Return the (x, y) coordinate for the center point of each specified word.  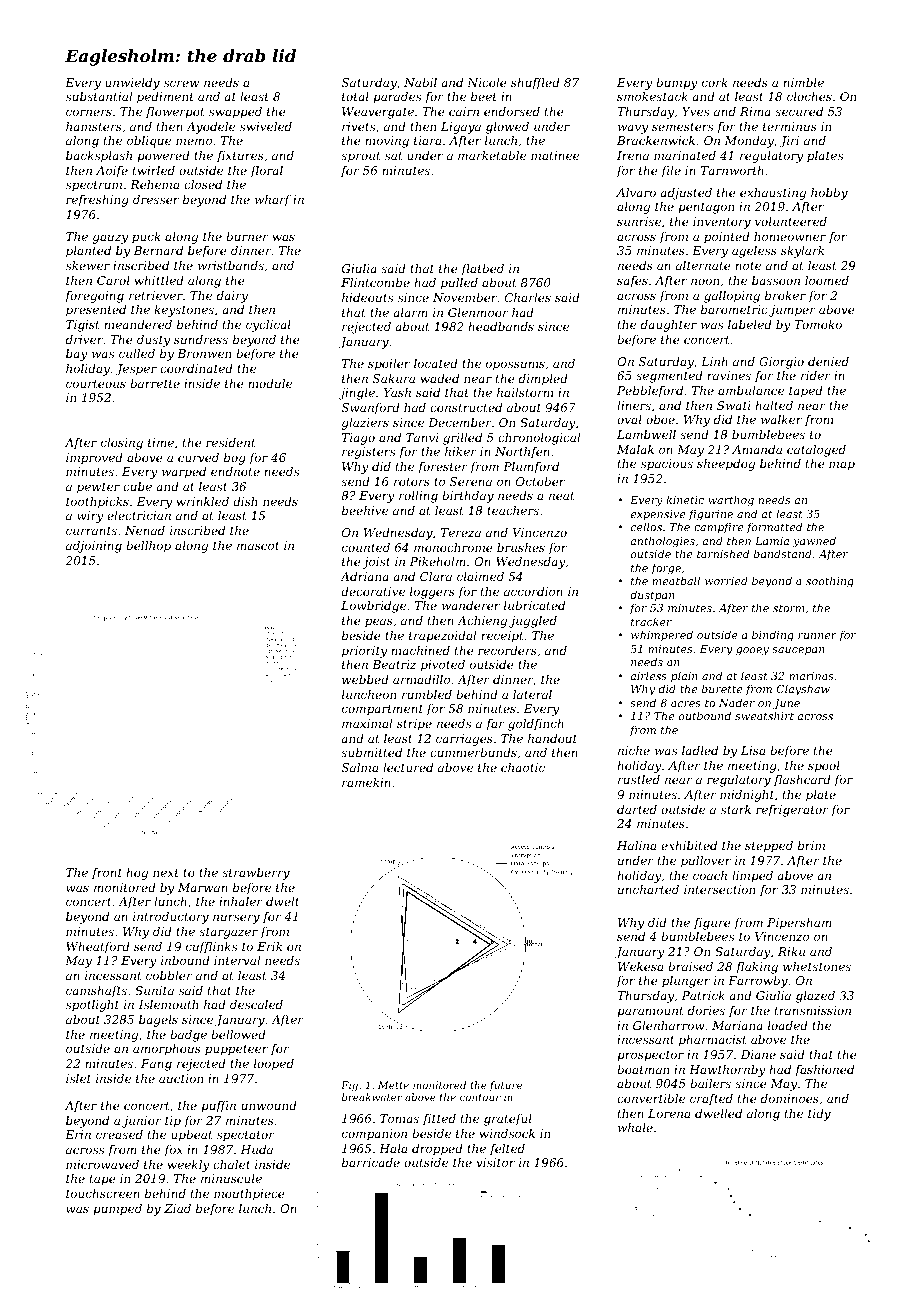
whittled (159, 280)
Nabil (420, 82)
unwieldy (132, 84)
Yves (695, 111)
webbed (365, 679)
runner (817, 636)
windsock (507, 1133)
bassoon (776, 280)
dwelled (718, 1113)
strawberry (256, 874)
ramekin (366, 782)
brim (811, 845)
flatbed (482, 270)
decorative (373, 591)
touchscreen (103, 1193)
